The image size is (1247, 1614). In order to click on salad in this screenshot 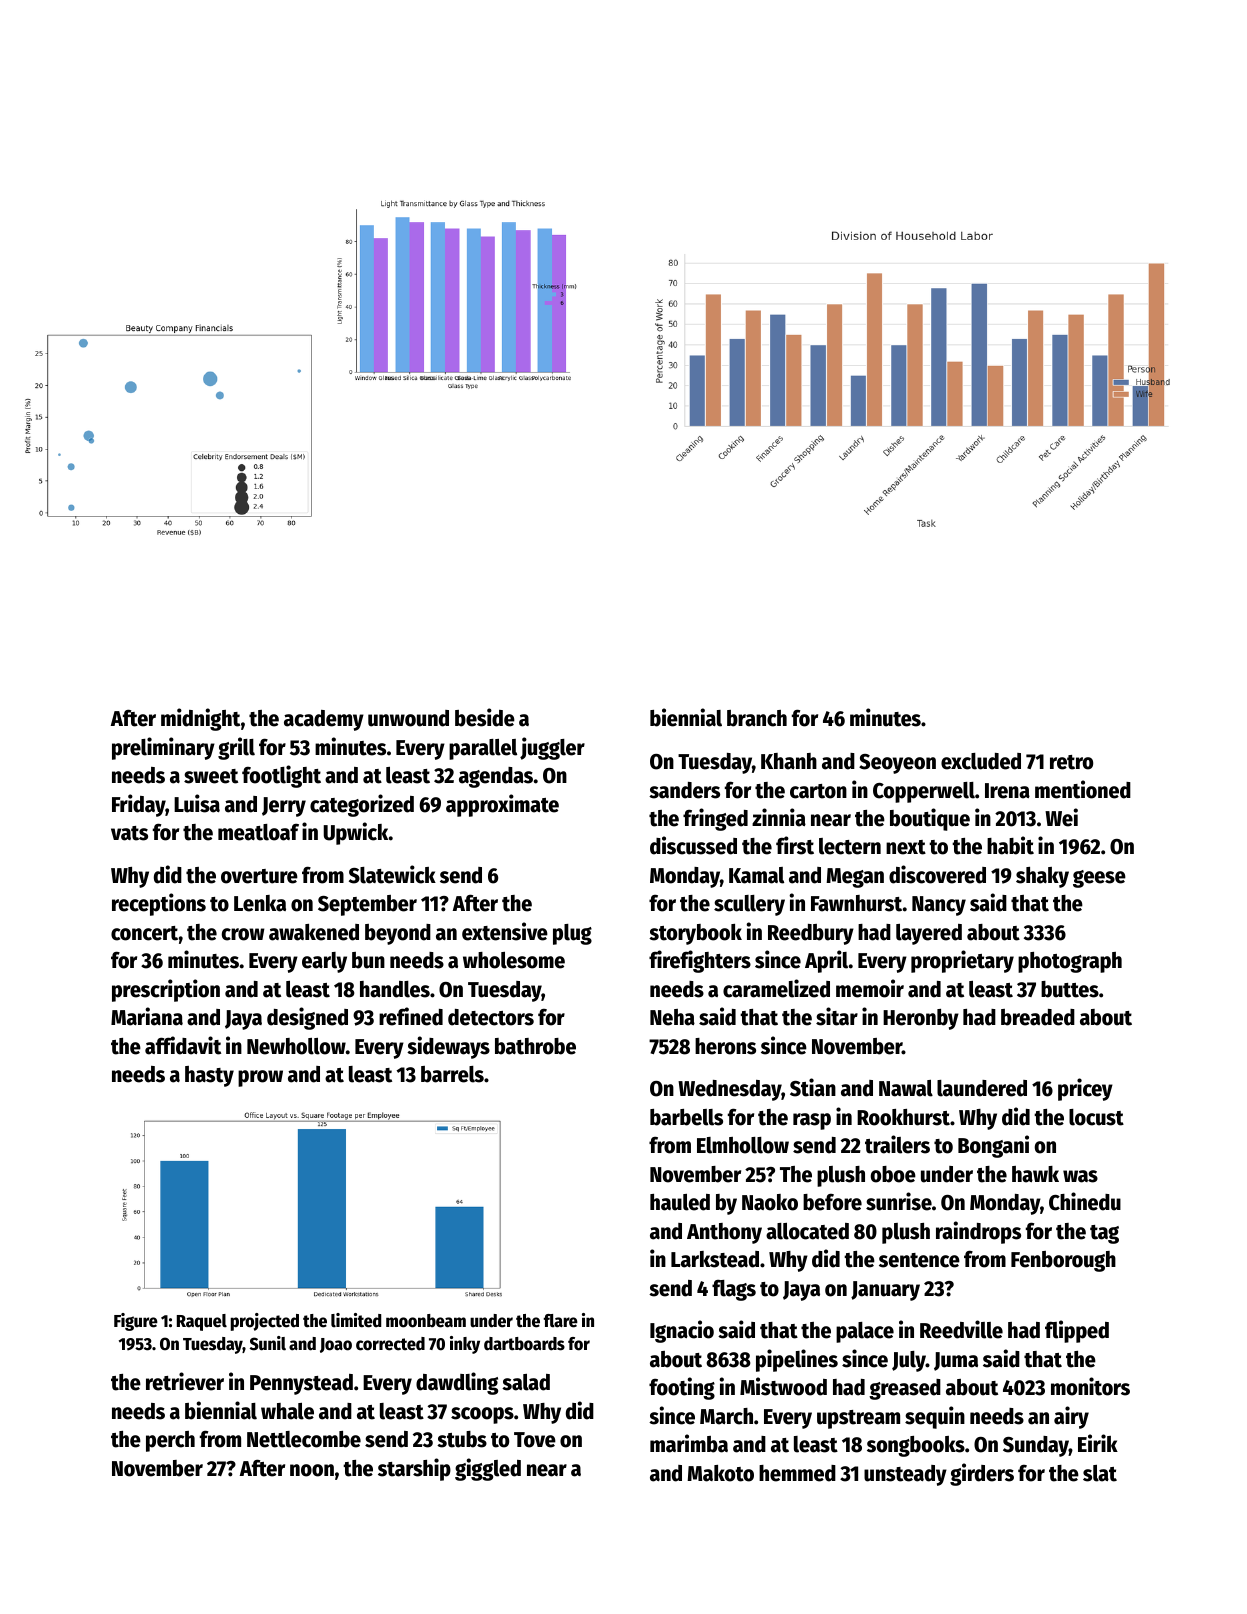, I will do `click(526, 1382)`.
